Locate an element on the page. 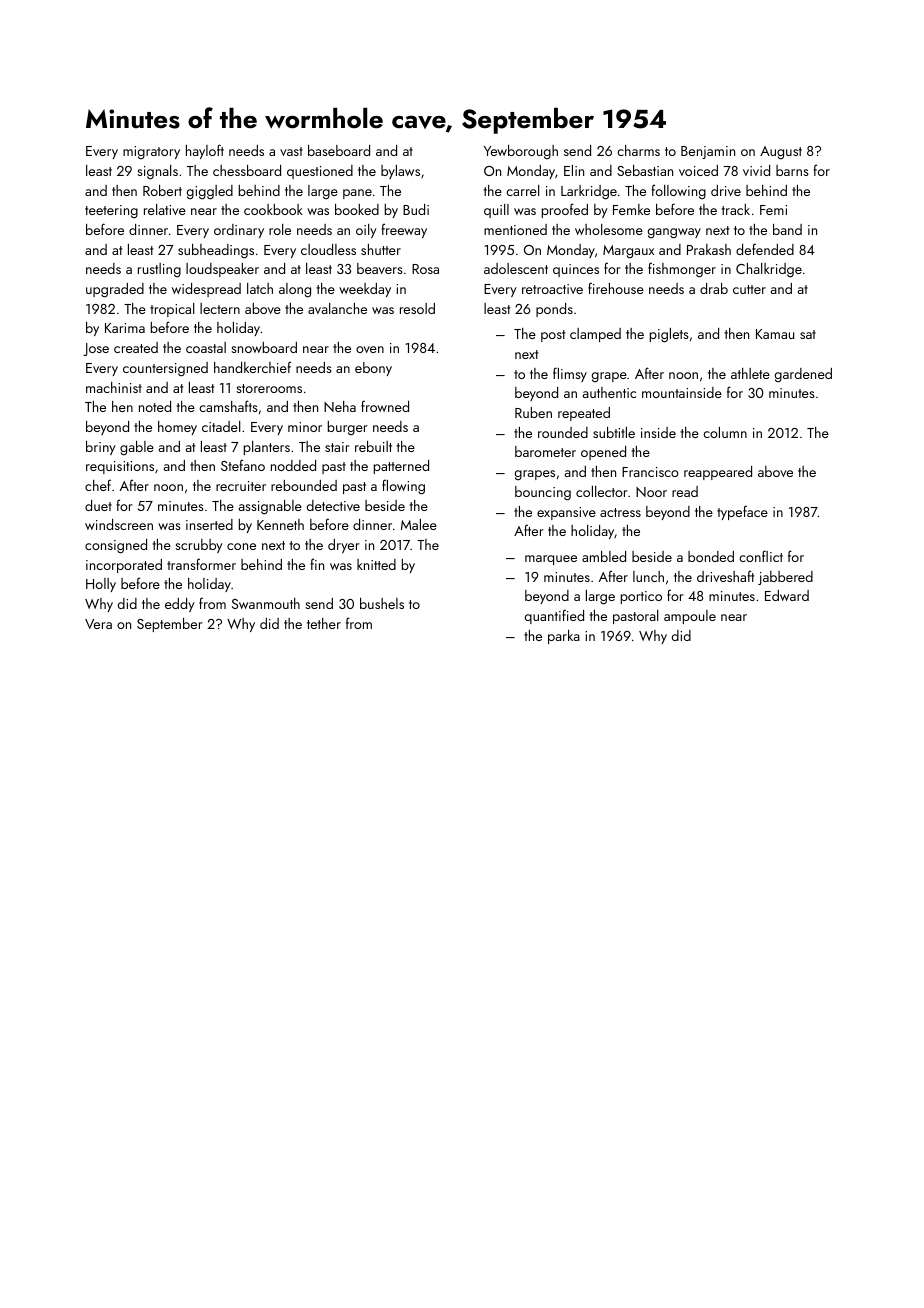 The height and width of the page is (1308, 924). briny is located at coordinates (101, 448).
